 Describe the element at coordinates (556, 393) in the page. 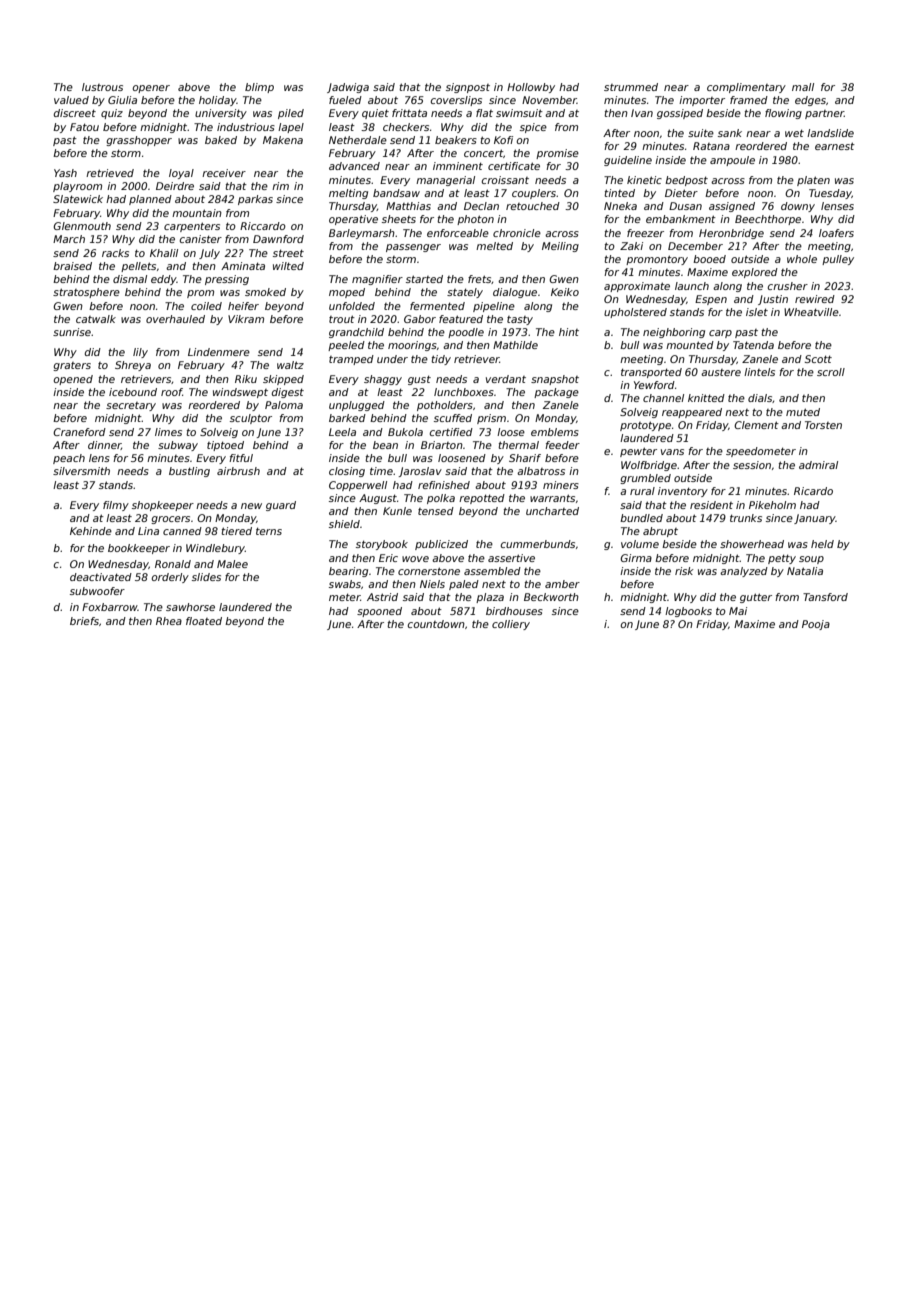

I see `package` at that location.
